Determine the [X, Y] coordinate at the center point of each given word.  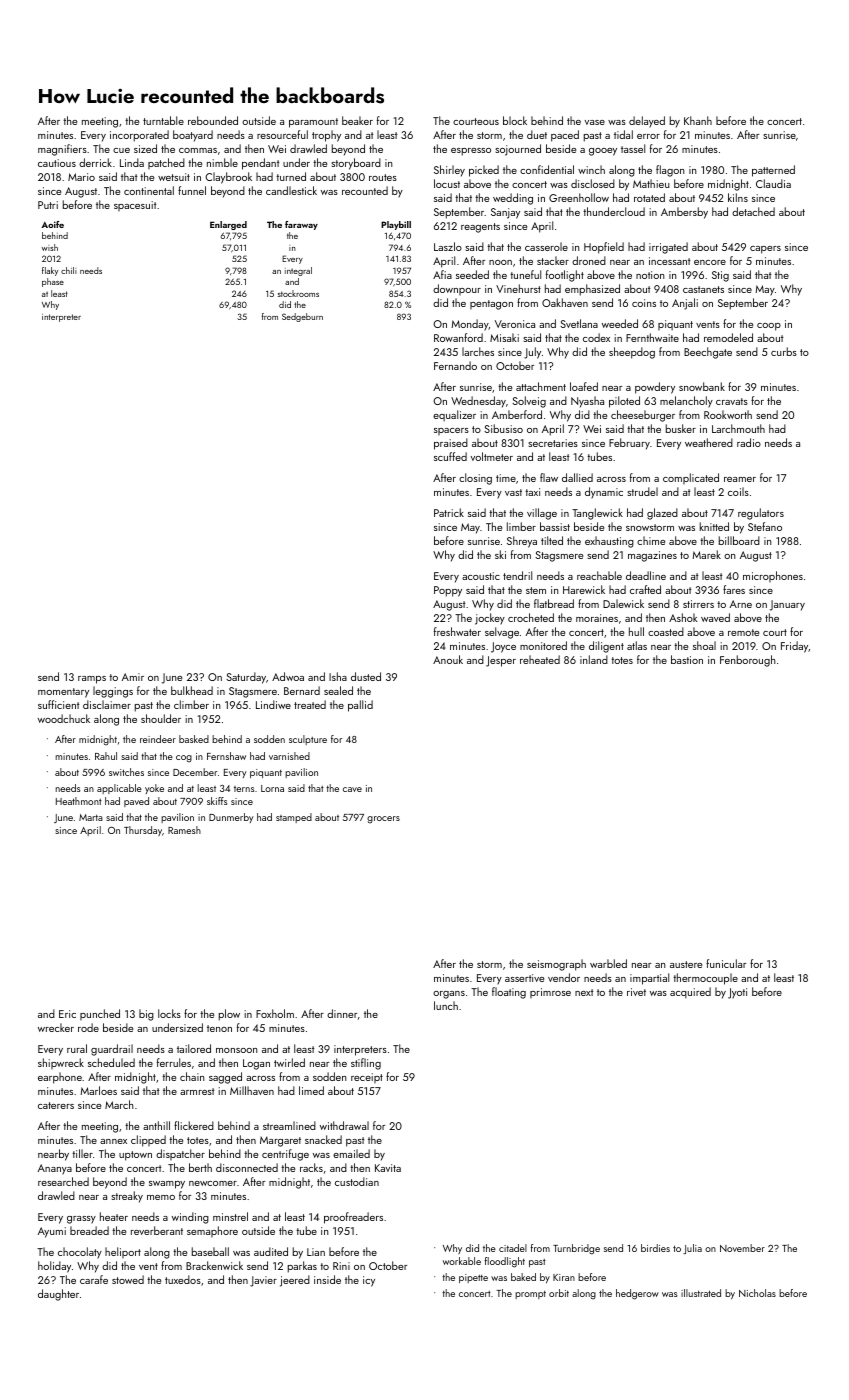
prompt [530, 1295]
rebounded [213, 120]
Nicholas [757, 1293]
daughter [58, 1295]
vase [595, 122]
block [515, 120]
